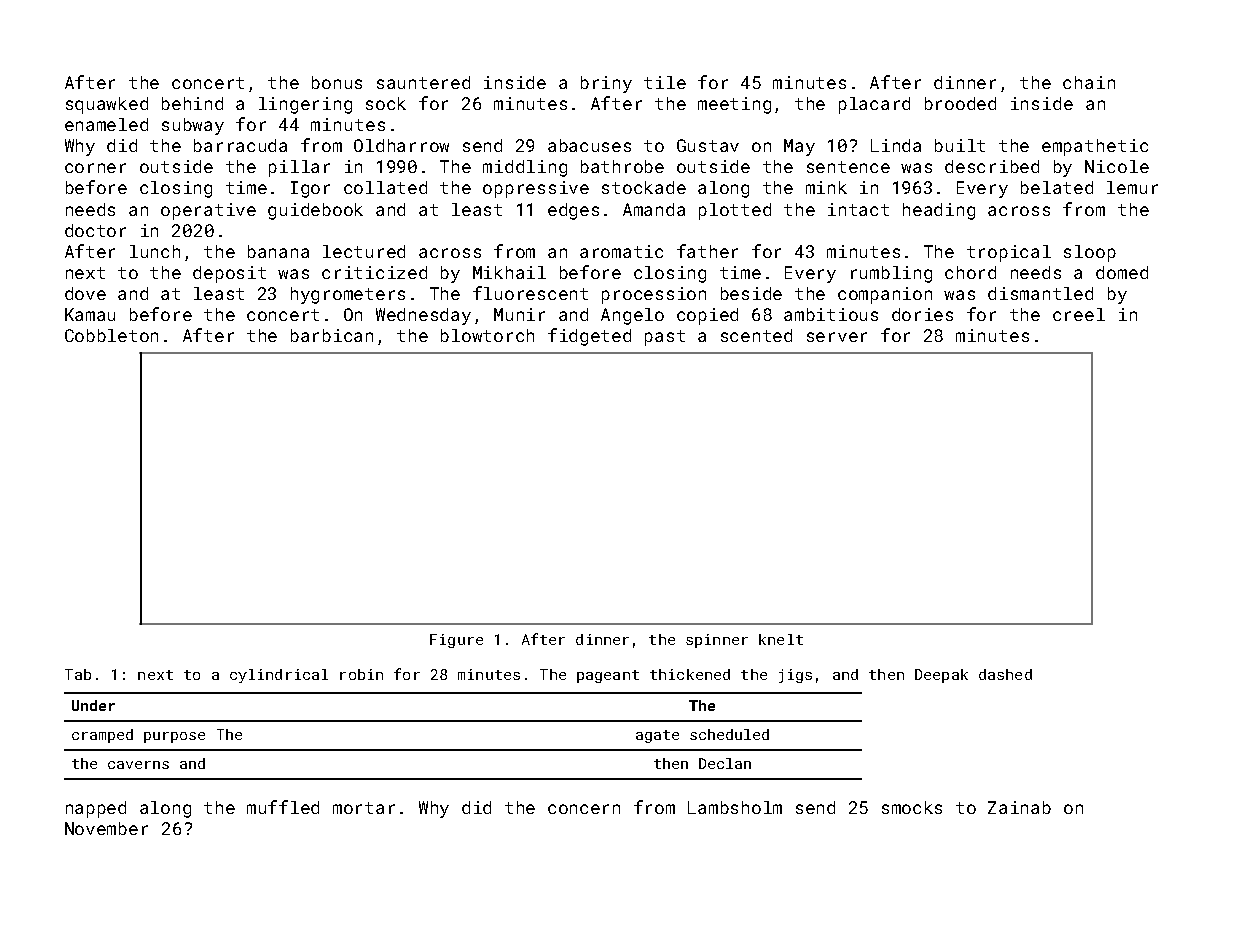 Image resolution: width=1233 pixels, height=952 pixels. Describe the element at coordinates (423, 82) in the page. I see `sauntered` at that location.
